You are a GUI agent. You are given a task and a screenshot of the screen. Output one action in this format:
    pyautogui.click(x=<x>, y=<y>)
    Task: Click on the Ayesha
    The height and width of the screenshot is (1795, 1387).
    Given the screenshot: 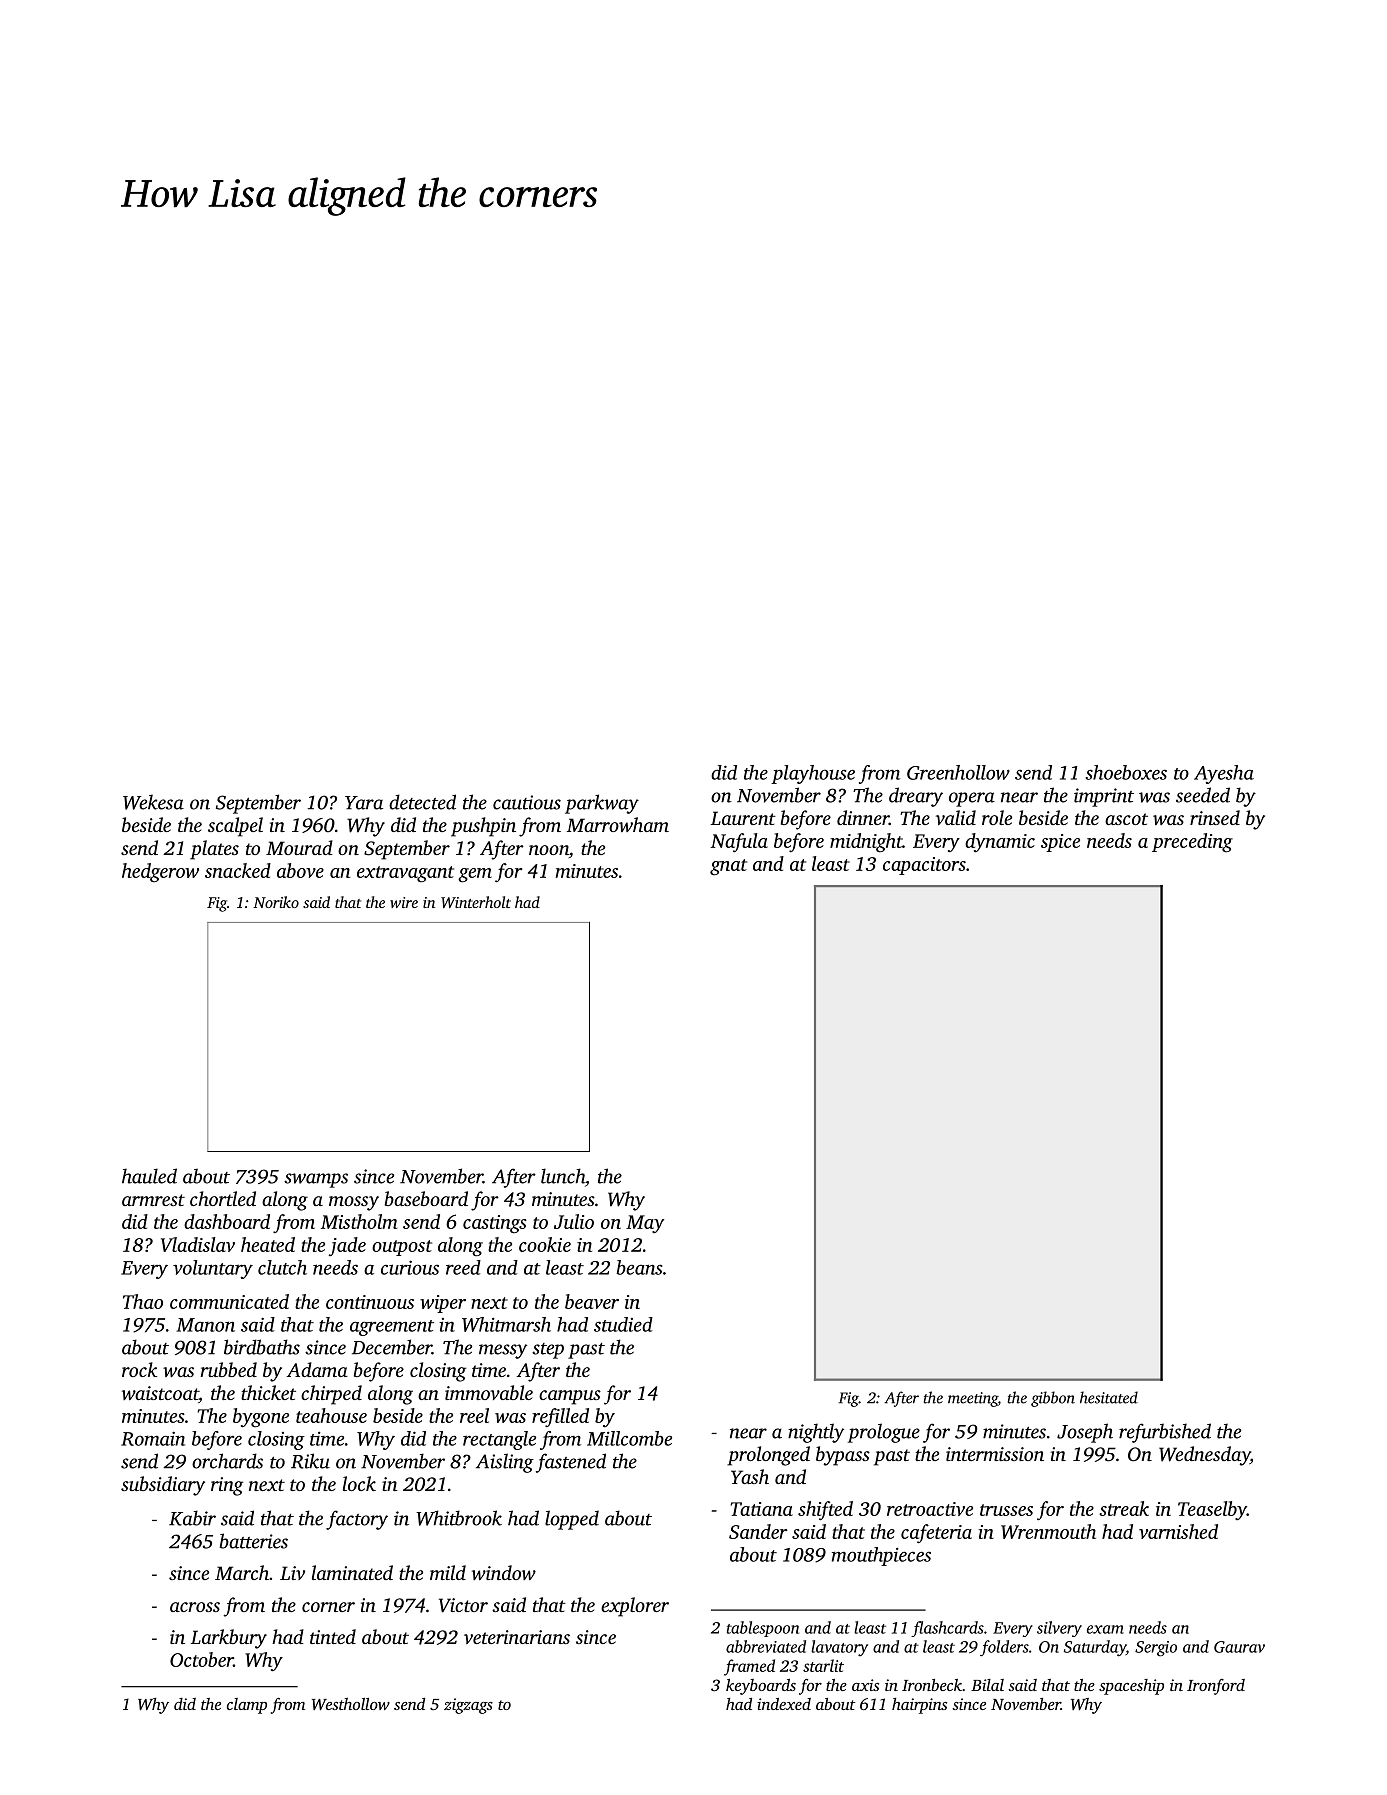 What is the action you would take?
    pyautogui.click(x=1224, y=774)
